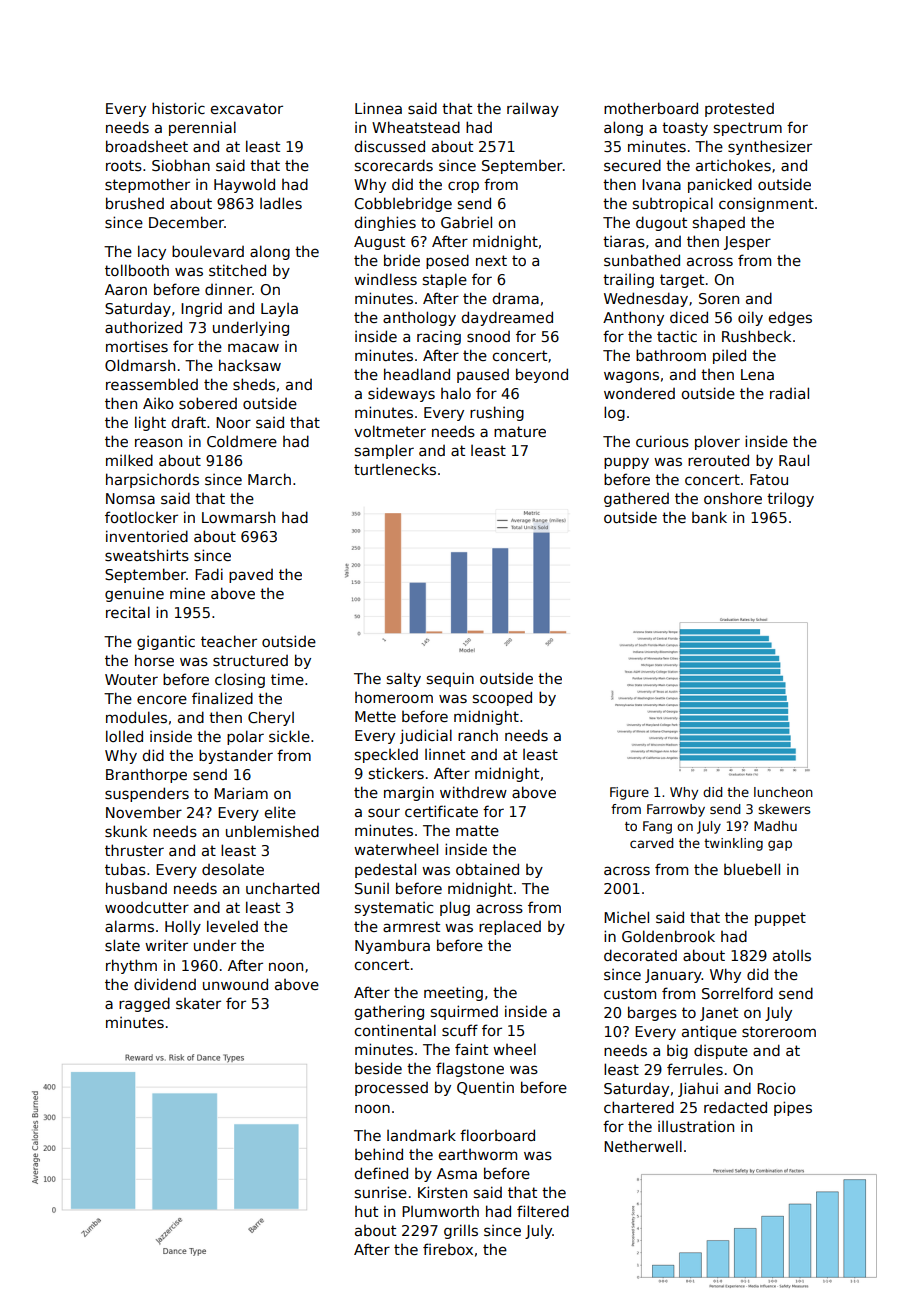  Describe the element at coordinates (733, 165) in the screenshot. I see `artichokes` at that location.
